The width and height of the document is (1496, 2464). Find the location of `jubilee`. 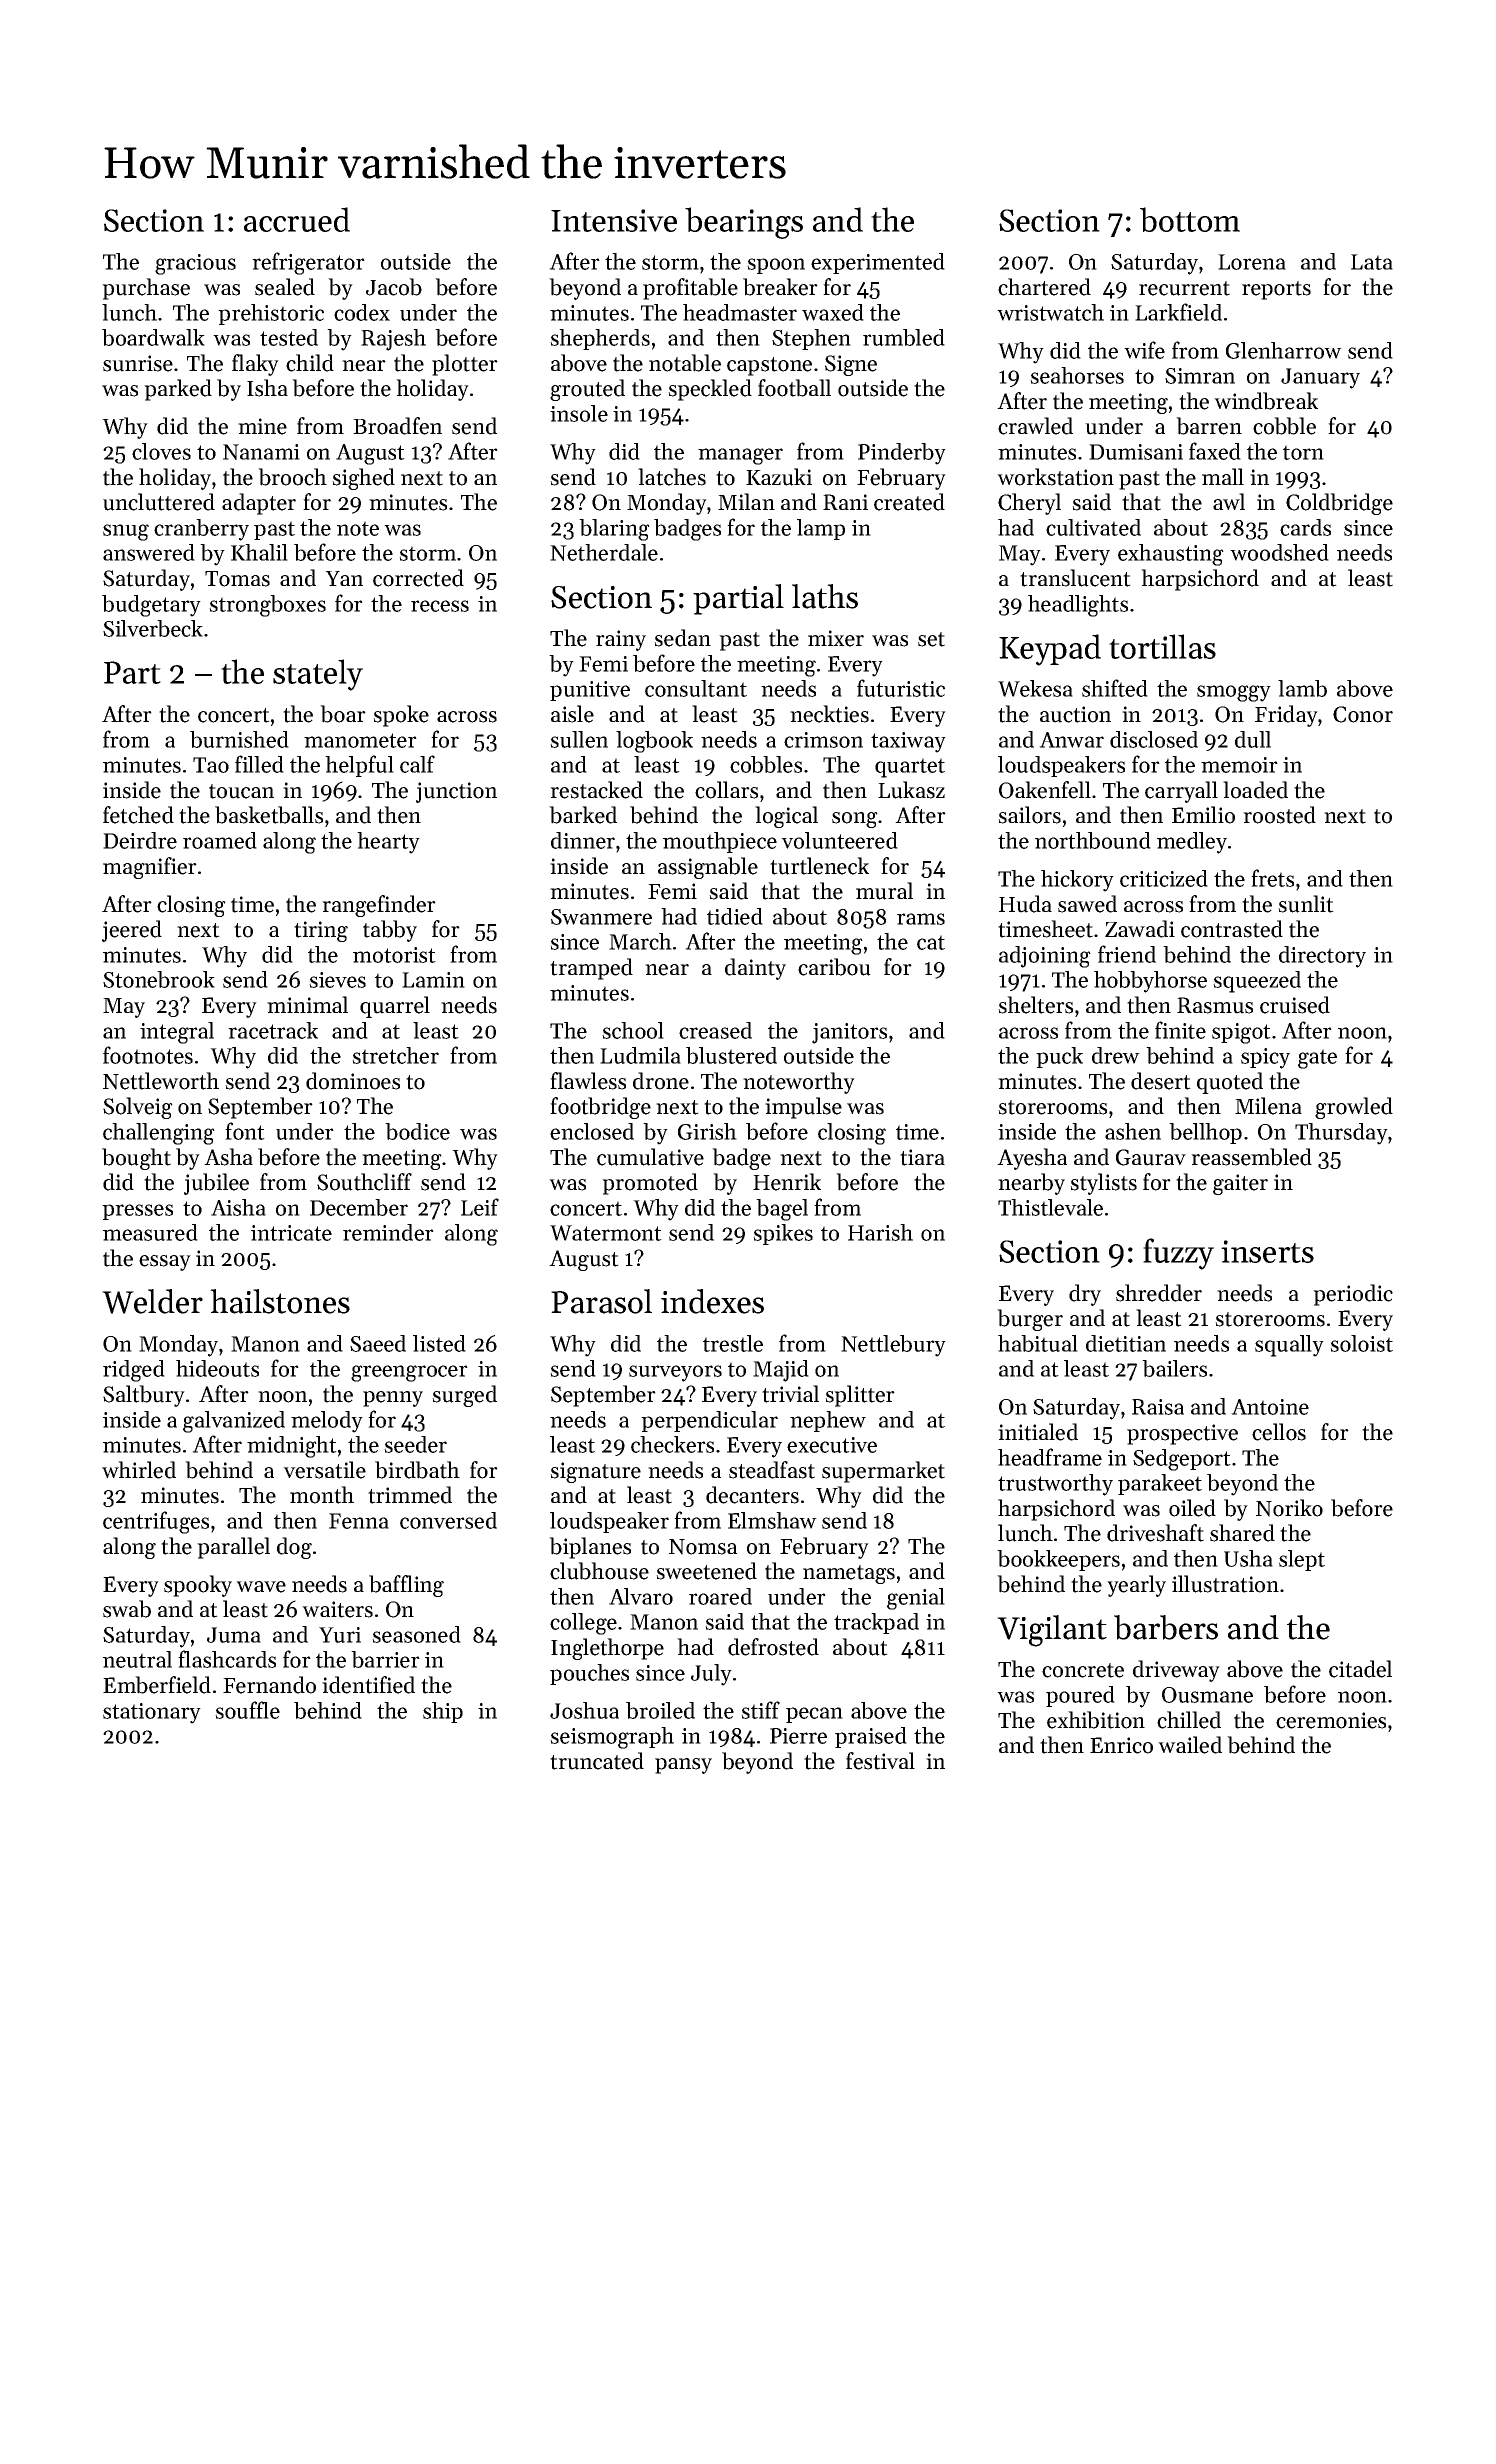

jubilee is located at coordinates (216, 1184).
